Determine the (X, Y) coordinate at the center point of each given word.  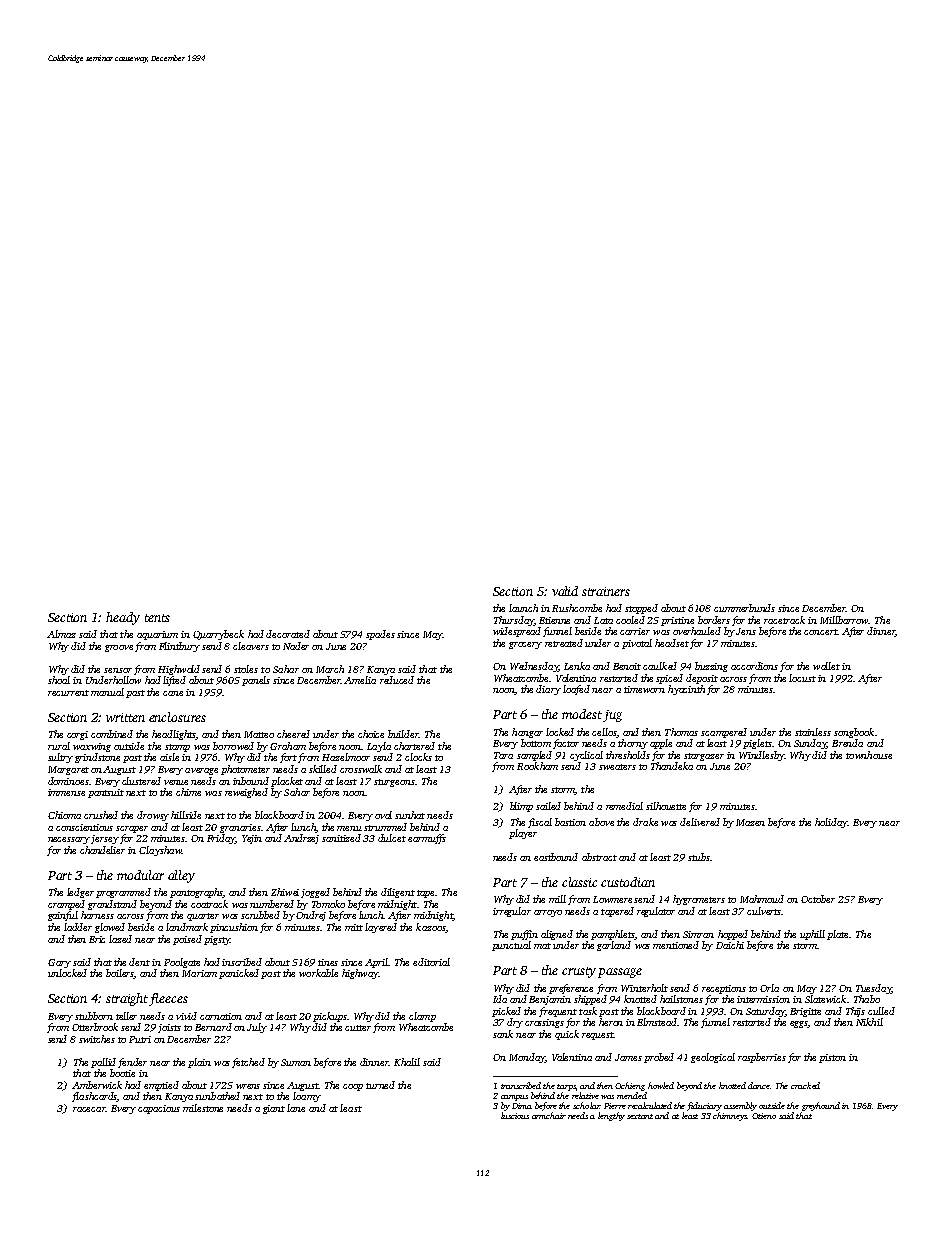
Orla (769, 988)
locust (802, 678)
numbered (272, 904)
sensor (118, 670)
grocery (525, 645)
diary (548, 690)
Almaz (61, 634)
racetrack (784, 620)
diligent (398, 893)
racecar (89, 1109)
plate (837, 935)
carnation (221, 1016)
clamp (422, 1017)
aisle (169, 757)
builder (403, 734)
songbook (854, 733)
